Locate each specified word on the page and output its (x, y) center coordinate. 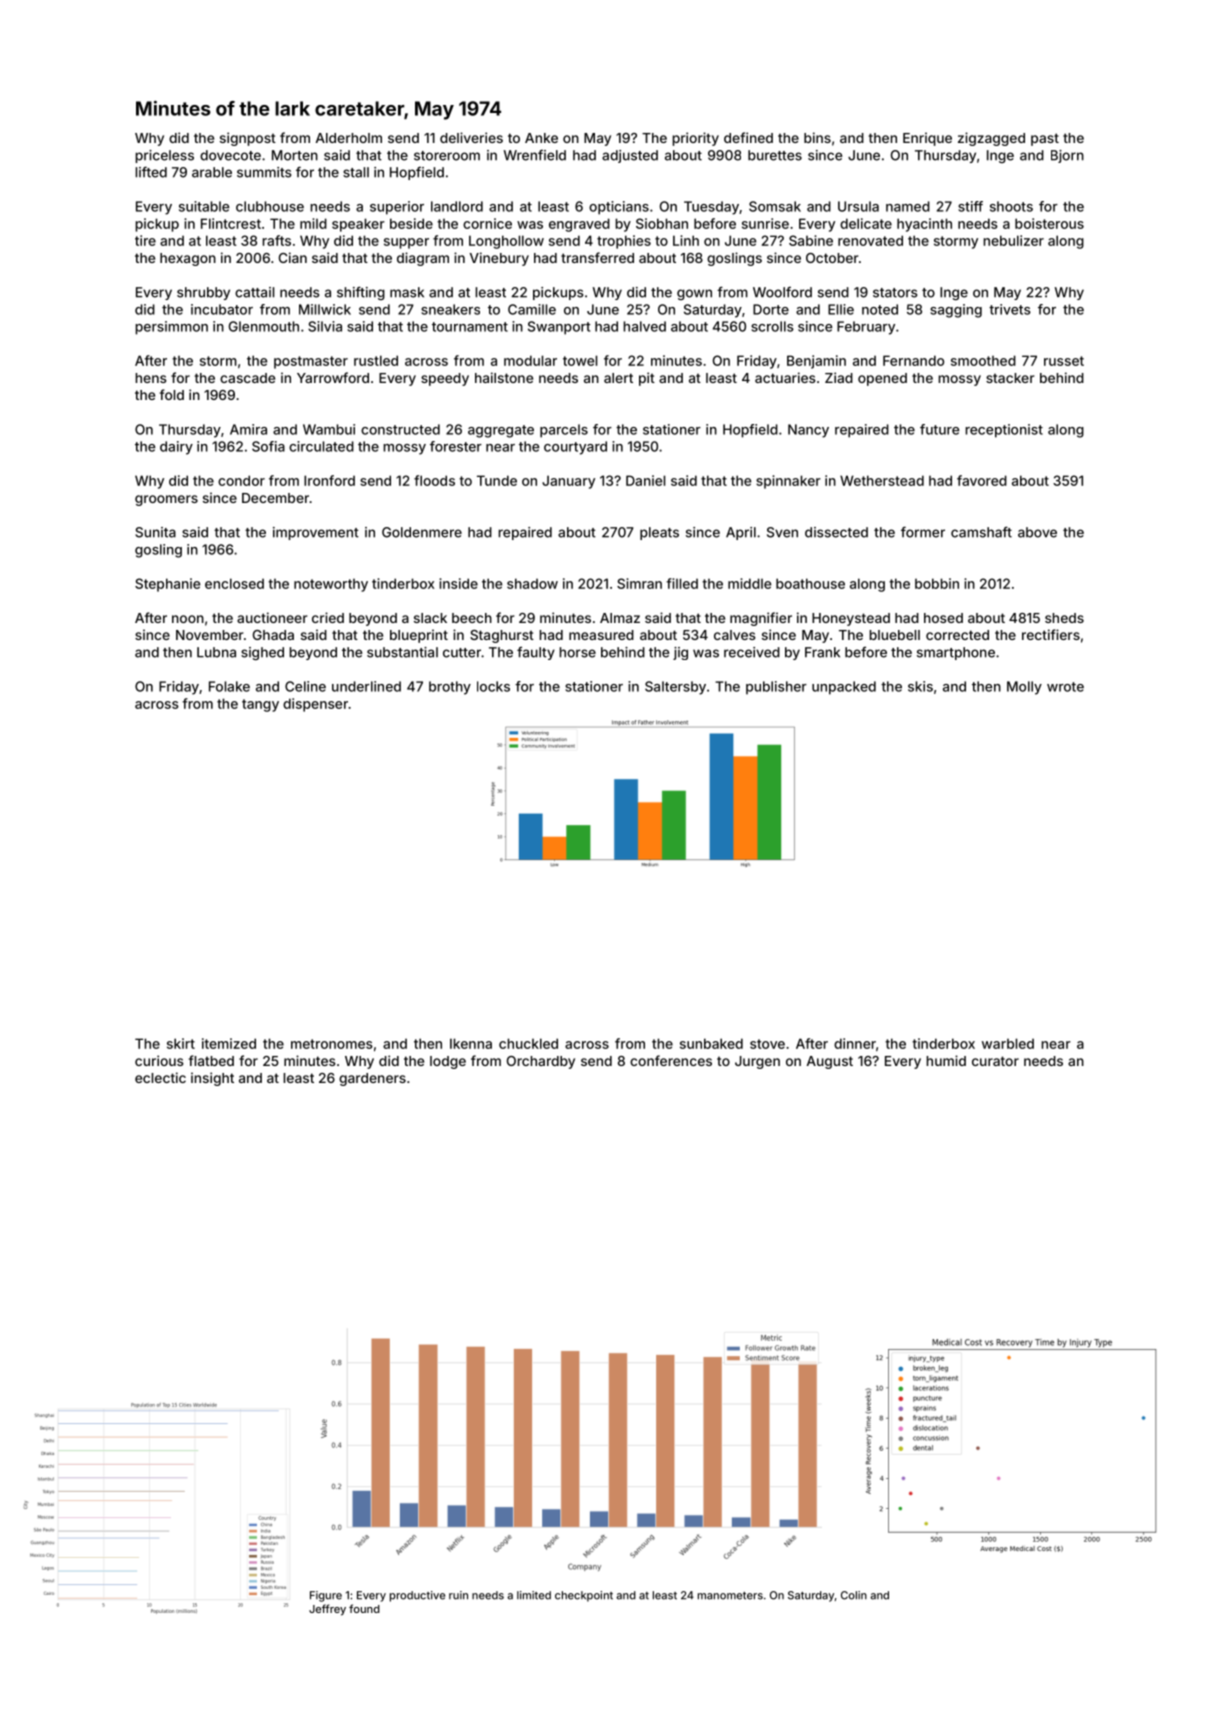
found (364, 1608)
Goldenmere (422, 532)
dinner (855, 1043)
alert (618, 378)
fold (172, 394)
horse (577, 652)
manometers (730, 1596)
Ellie (841, 309)
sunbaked (711, 1043)
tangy (260, 705)
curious (159, 1060)
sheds (1064, 618)
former (923, 532)
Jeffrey (327, 1610)
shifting (361, 293)
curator (995, 1061)
